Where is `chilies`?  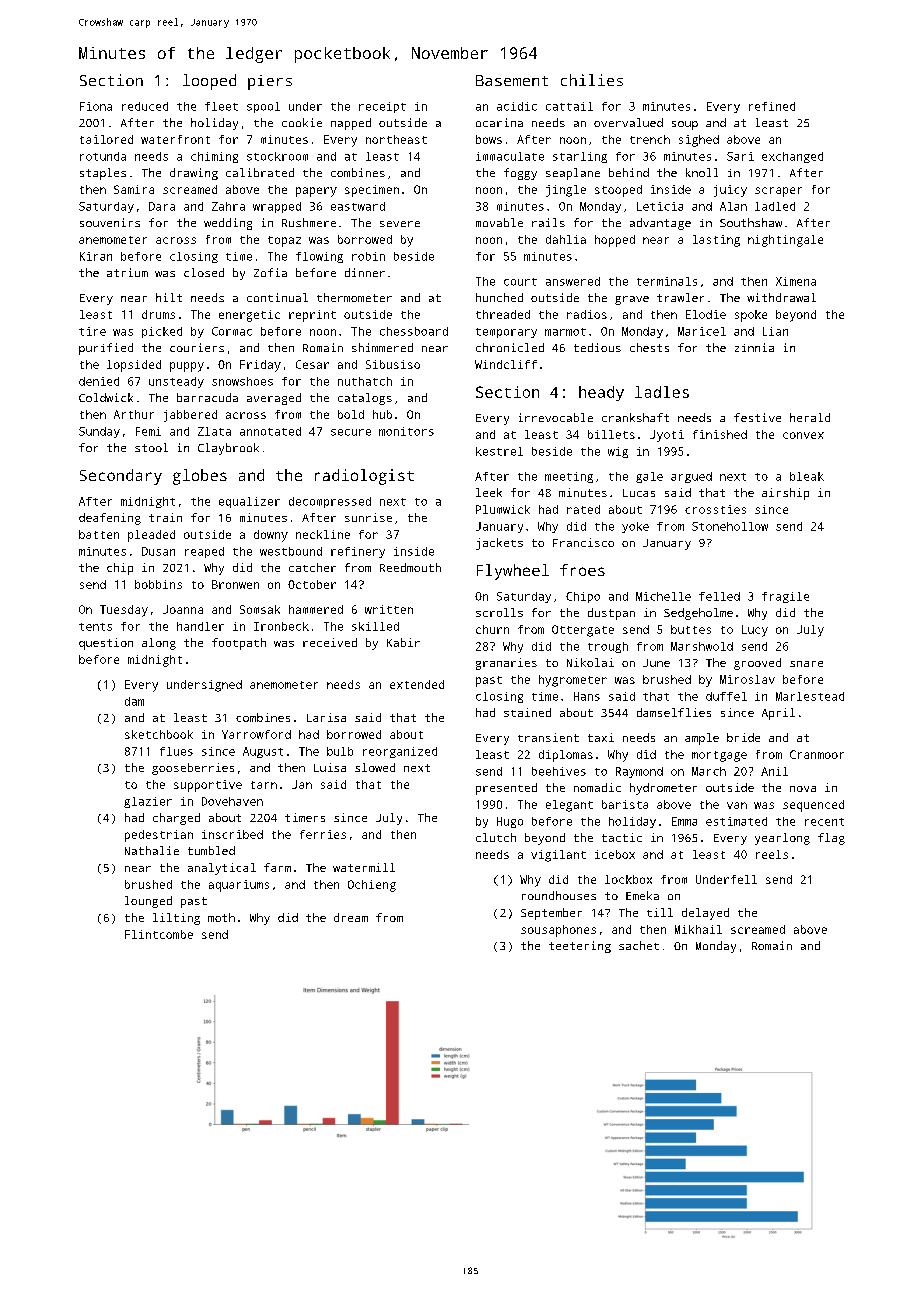
chilies is located at coordinates (592, 80).
